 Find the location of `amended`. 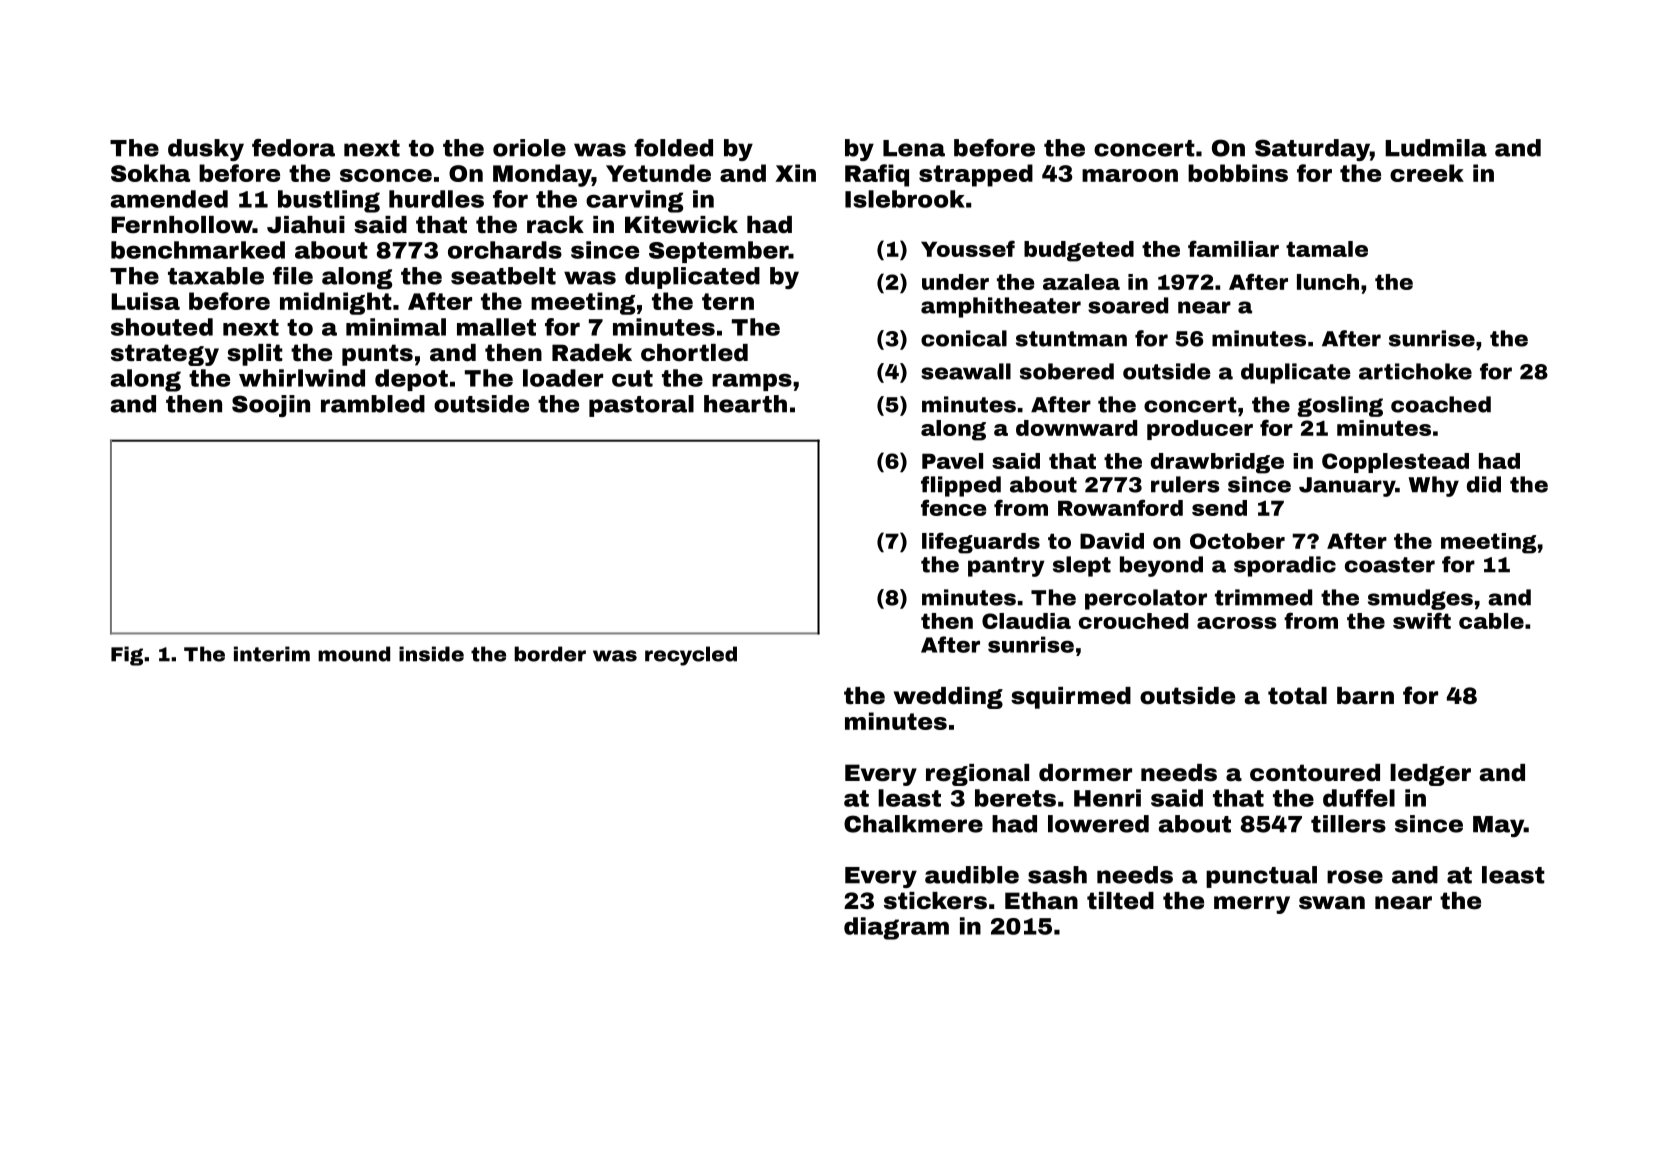

amended is located at coordinates (169, 199).
